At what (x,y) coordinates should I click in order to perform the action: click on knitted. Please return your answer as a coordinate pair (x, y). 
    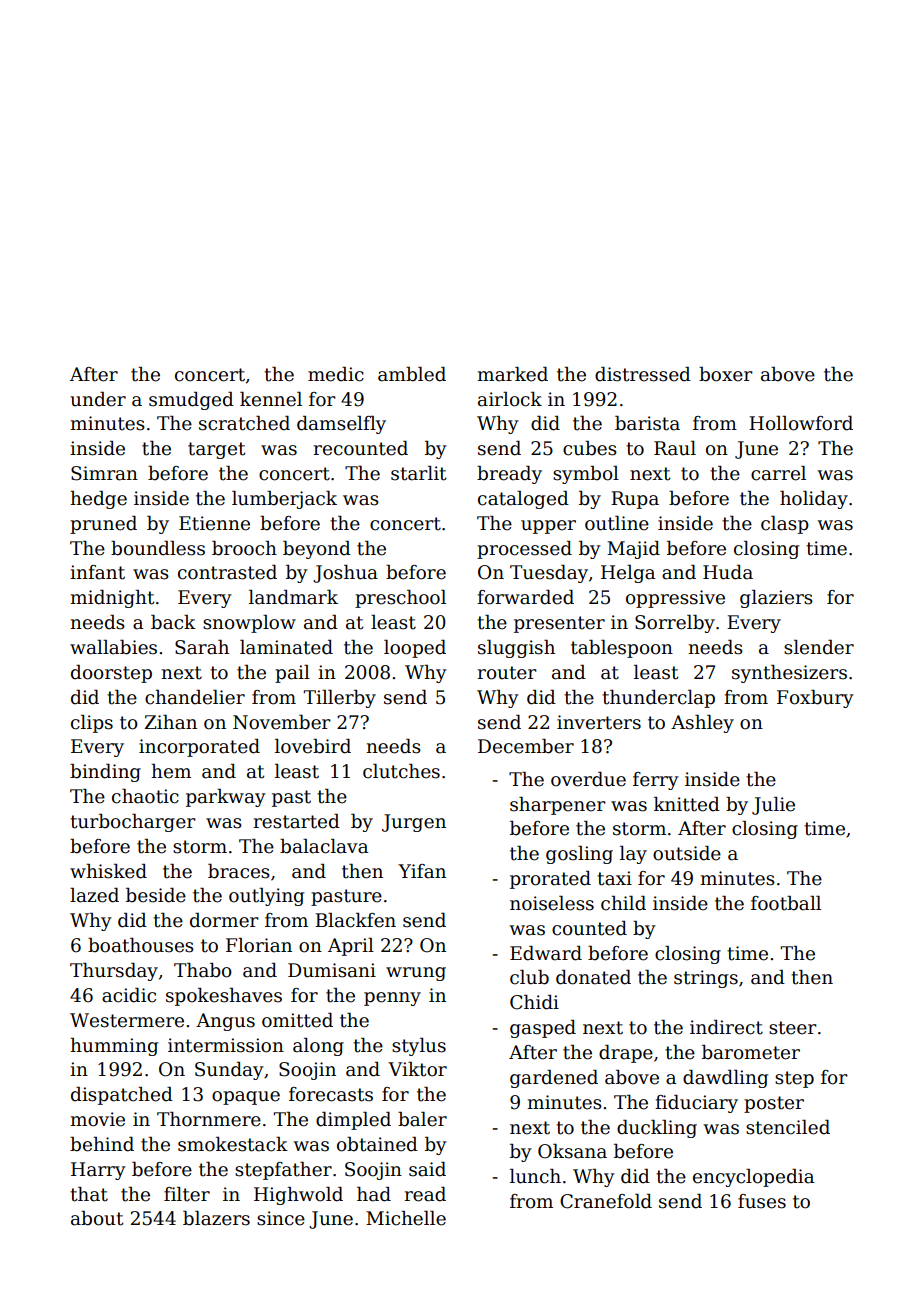
    Looking at the image, I should click on (687, 804).
